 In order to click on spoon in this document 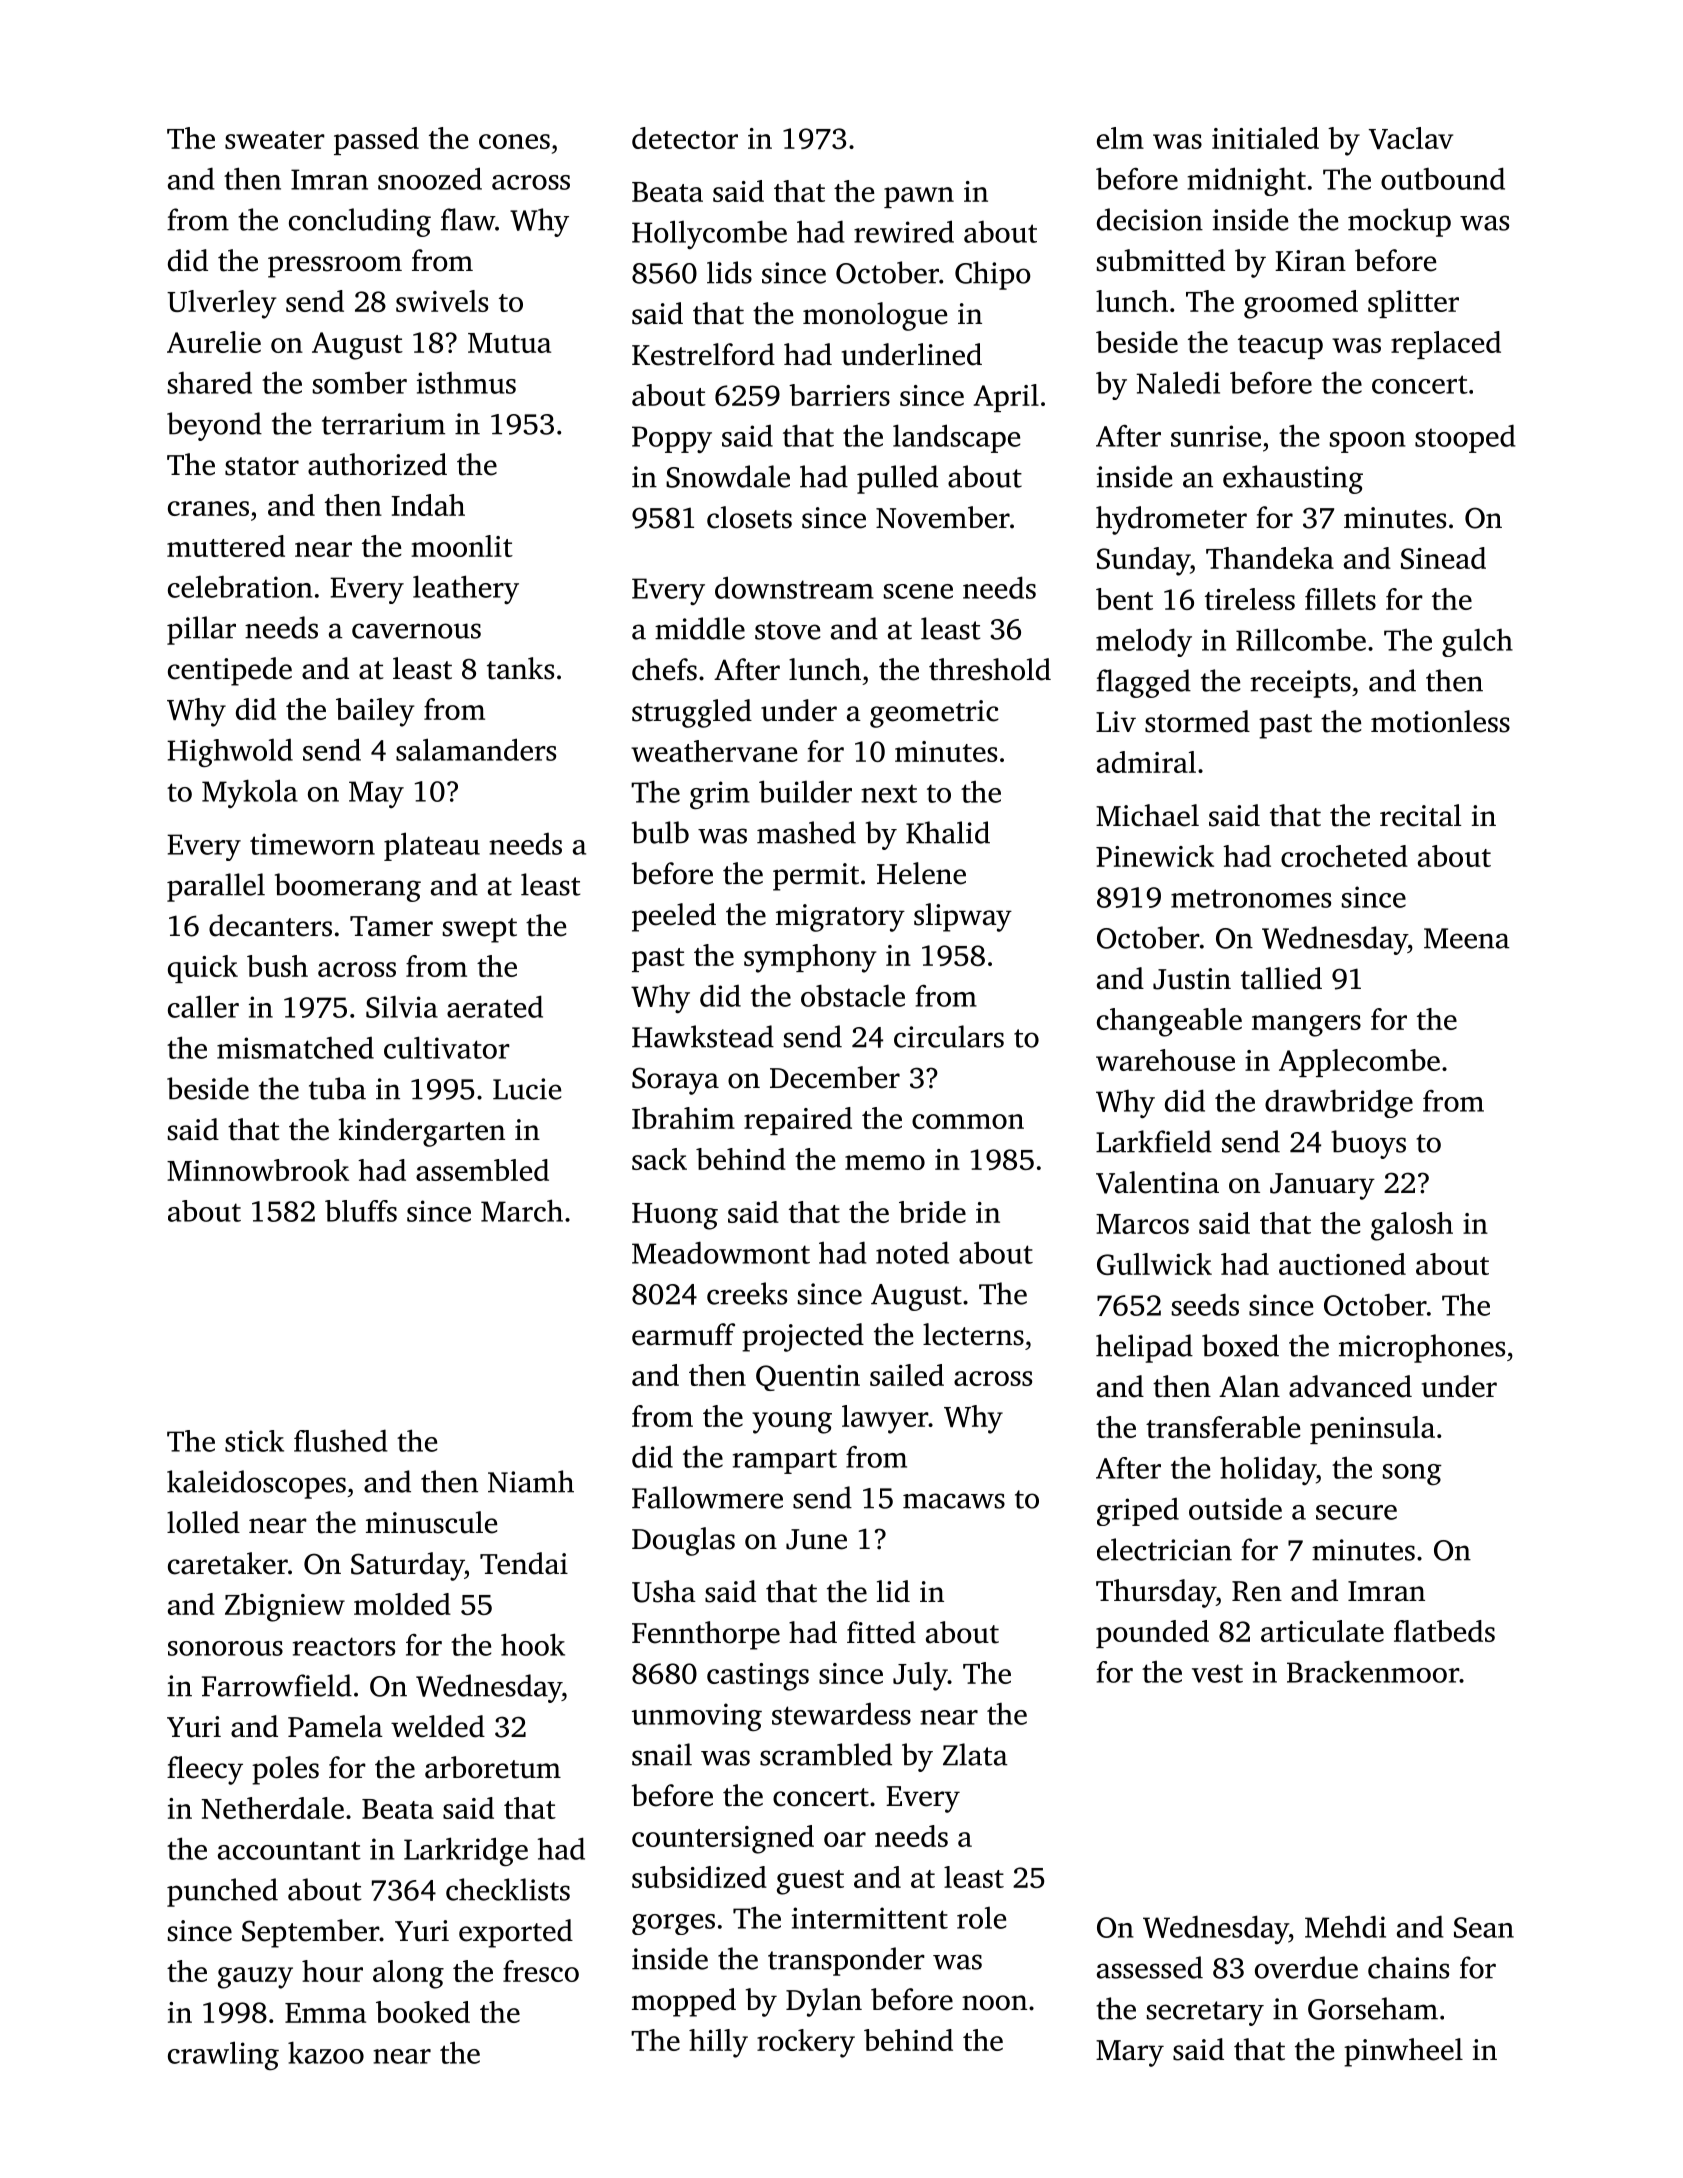, I will do `click(1368, 442)`.
